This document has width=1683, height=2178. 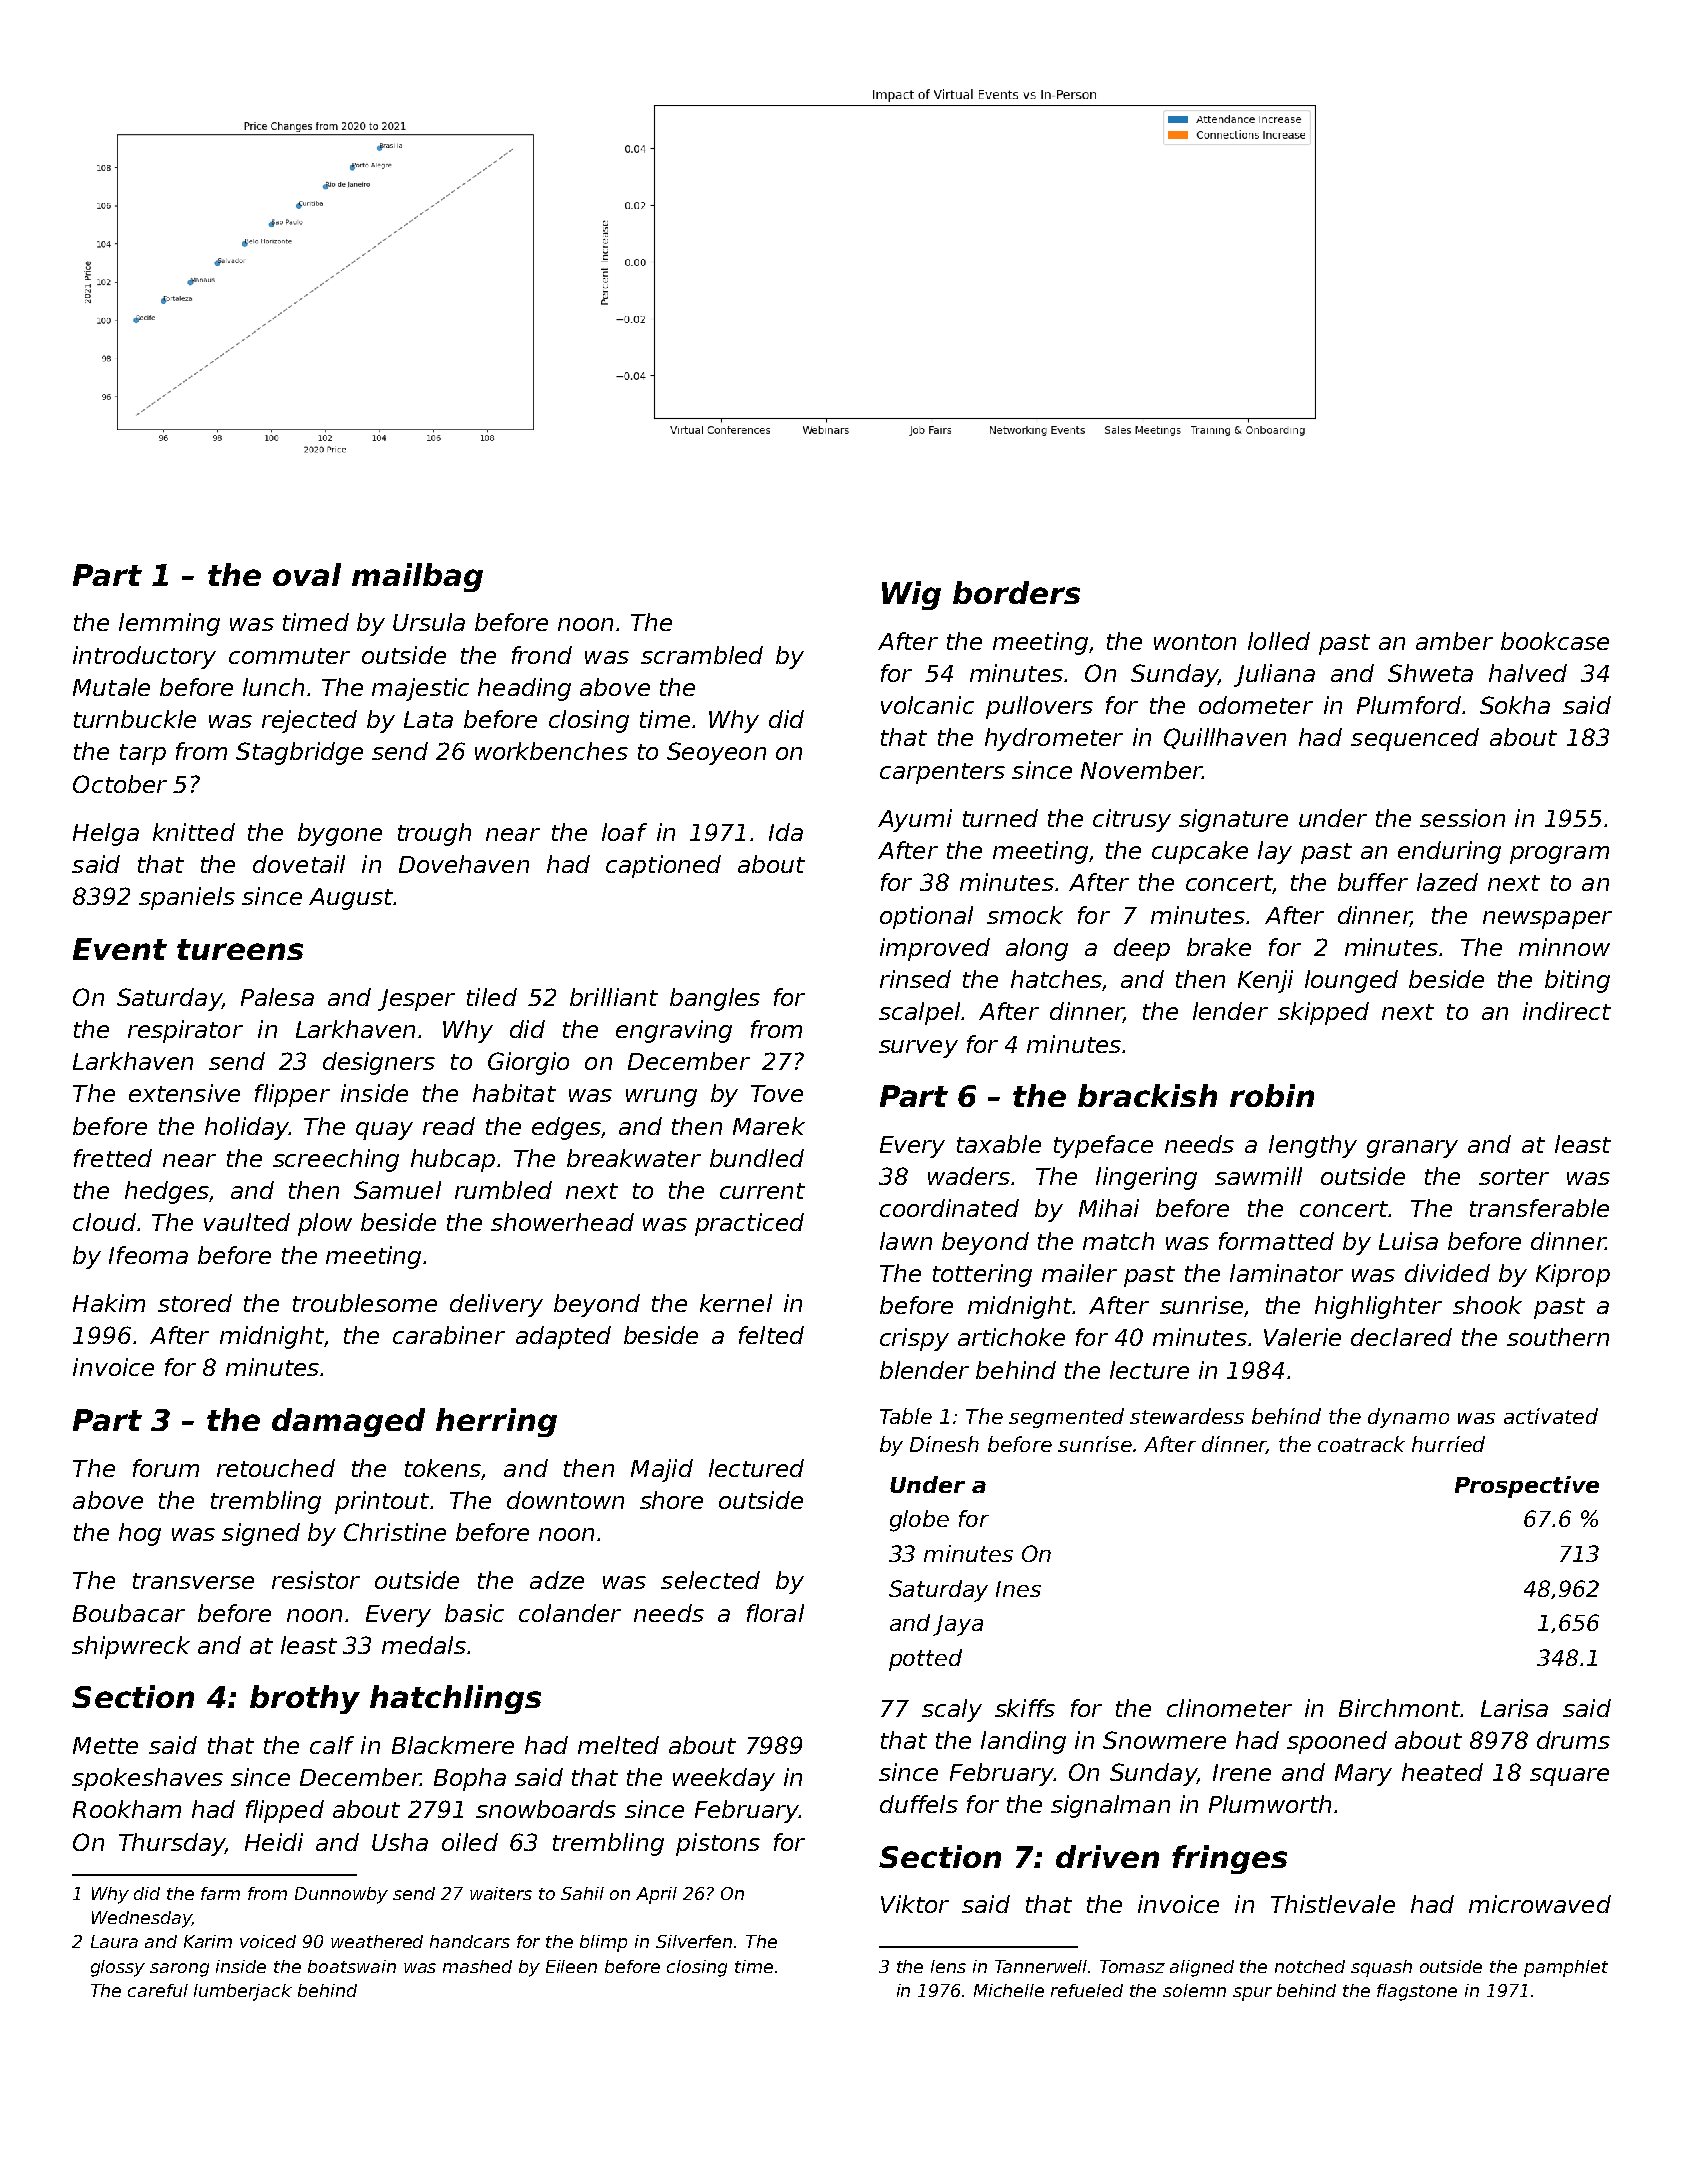 What do you see at coordinates (724, 1779) in the document?
I see `weekday` at bounding box center [724, 1779].
